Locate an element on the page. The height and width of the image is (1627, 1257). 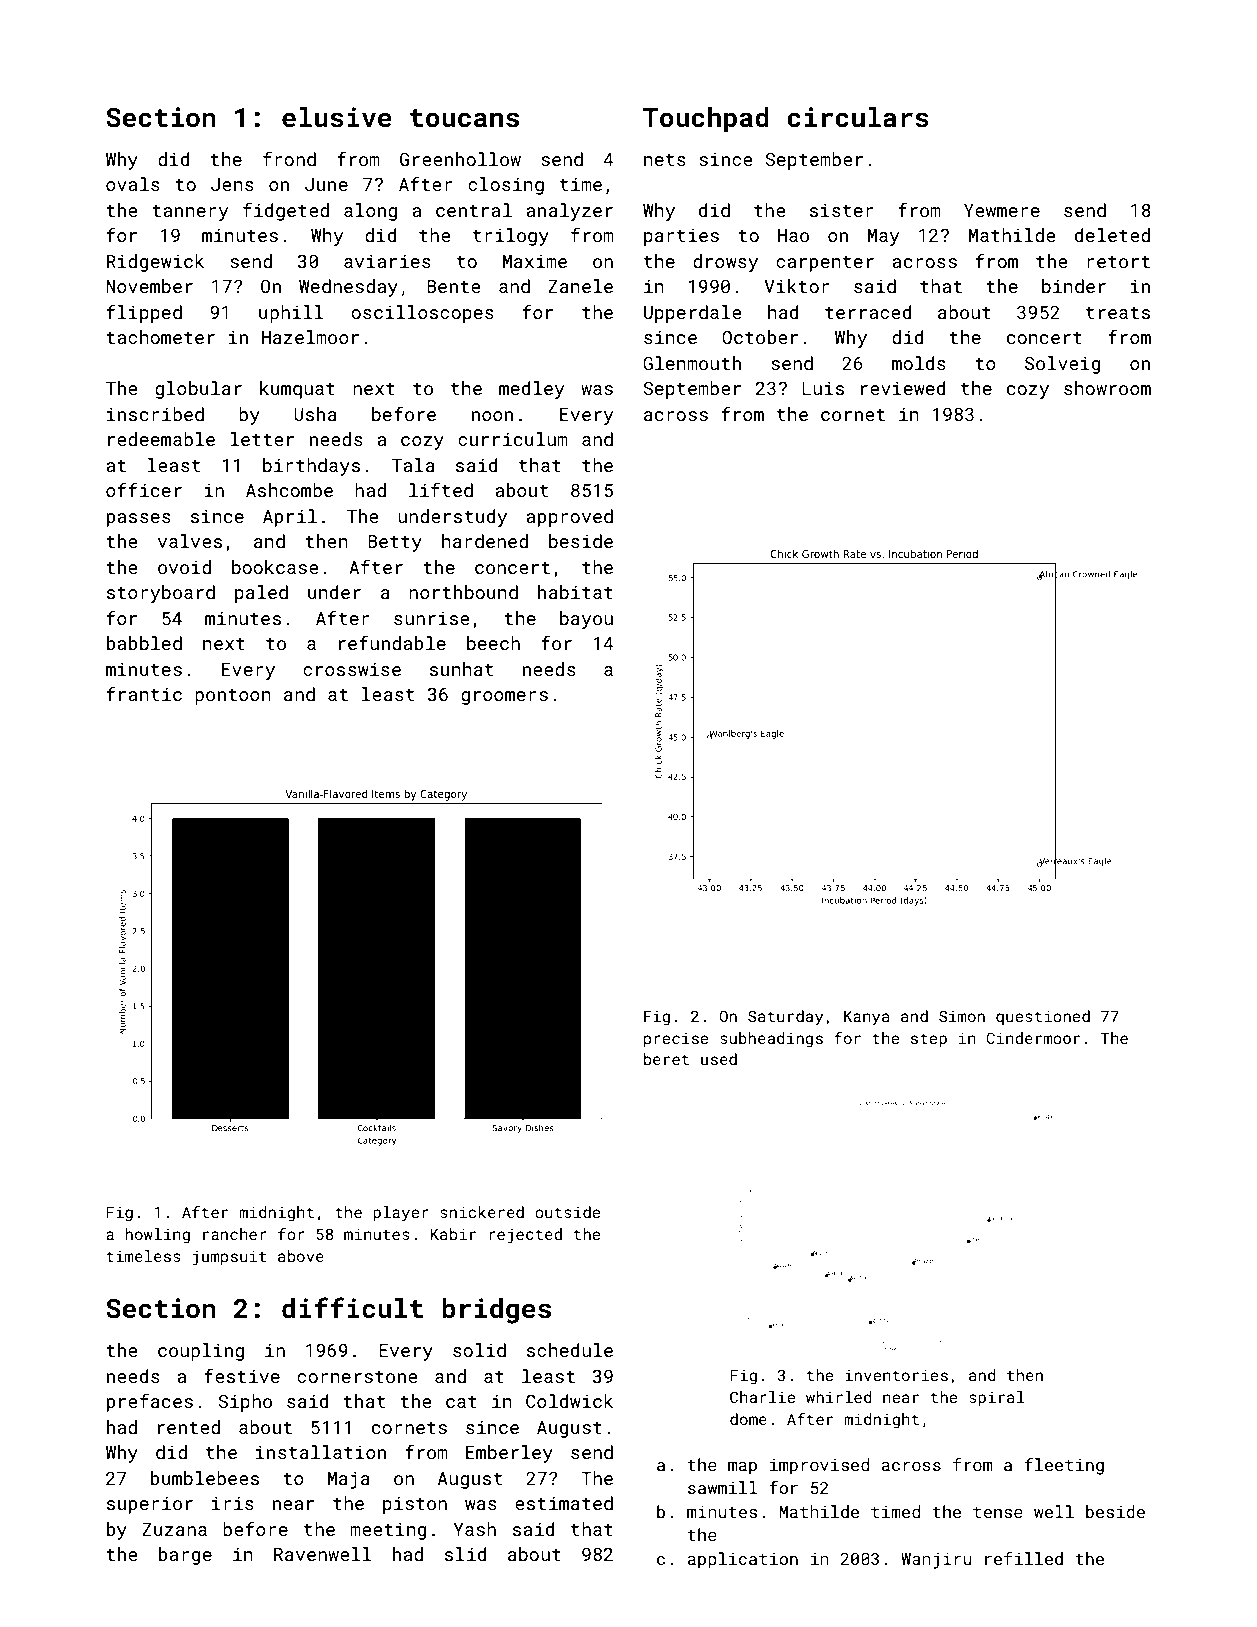
questioned is located at coordinates (1043, 1017).
